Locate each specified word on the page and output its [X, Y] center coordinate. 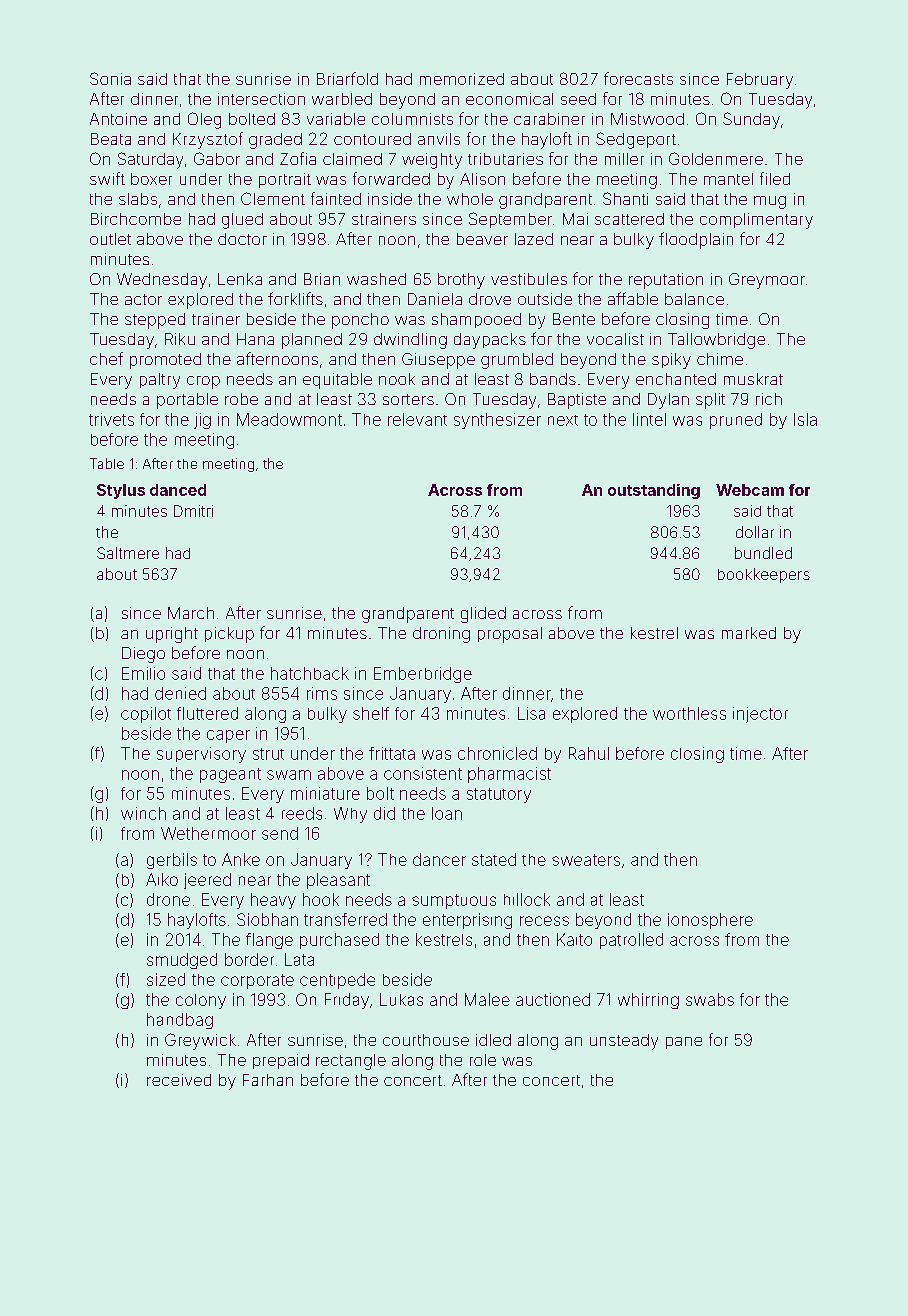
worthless [689, 713]
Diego [143, 655]
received [179, 1080]
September [510, 220]
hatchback [310, 673]
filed [775, 178]
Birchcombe [136, 219]
